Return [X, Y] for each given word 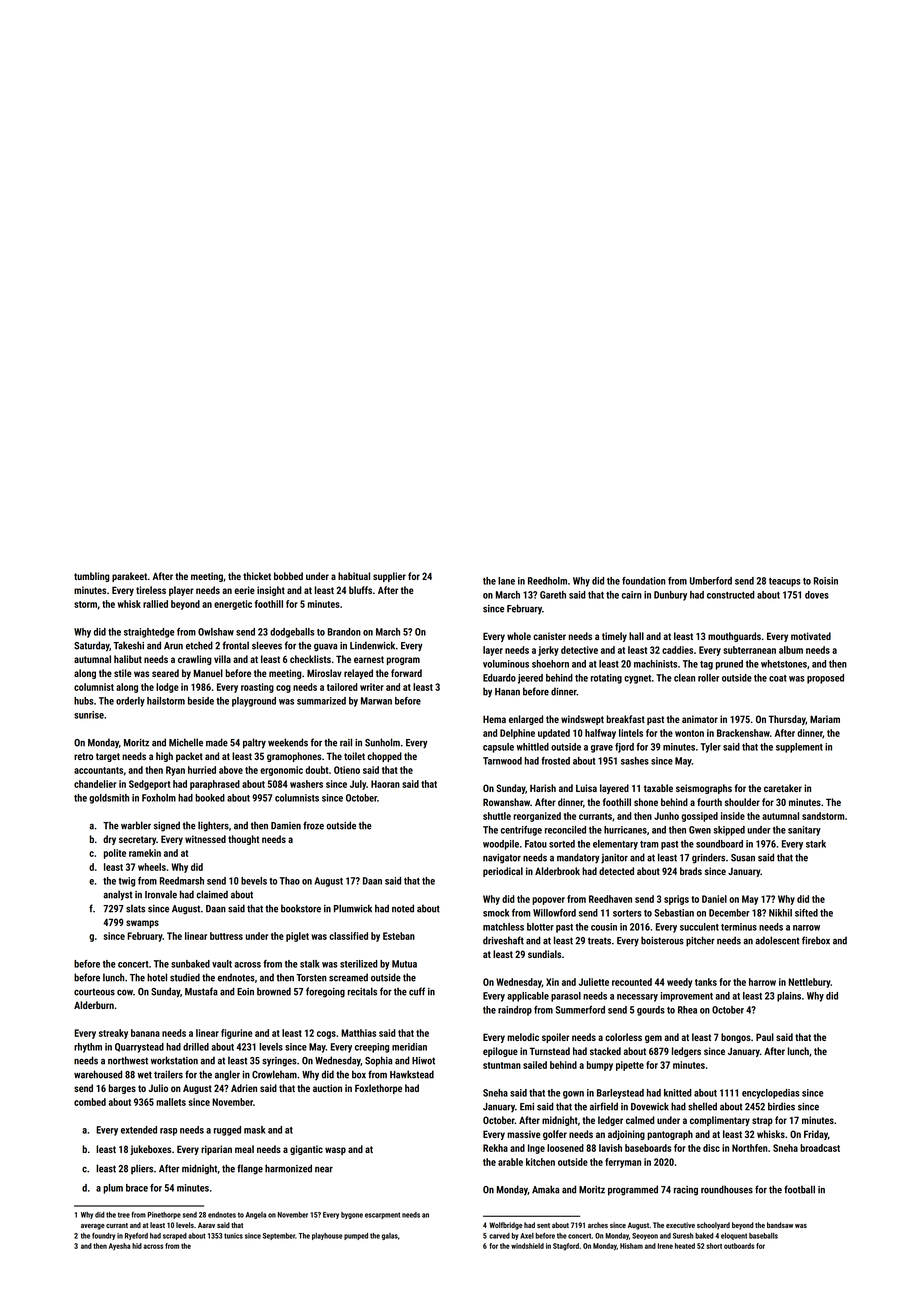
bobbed [288, 576]
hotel [157, 977]
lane [506, 581]
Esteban [399, 936]
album [791, 650]
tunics [233, 1236]
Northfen [749, 1148]
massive [523, 1134]
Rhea [687, 1010]
